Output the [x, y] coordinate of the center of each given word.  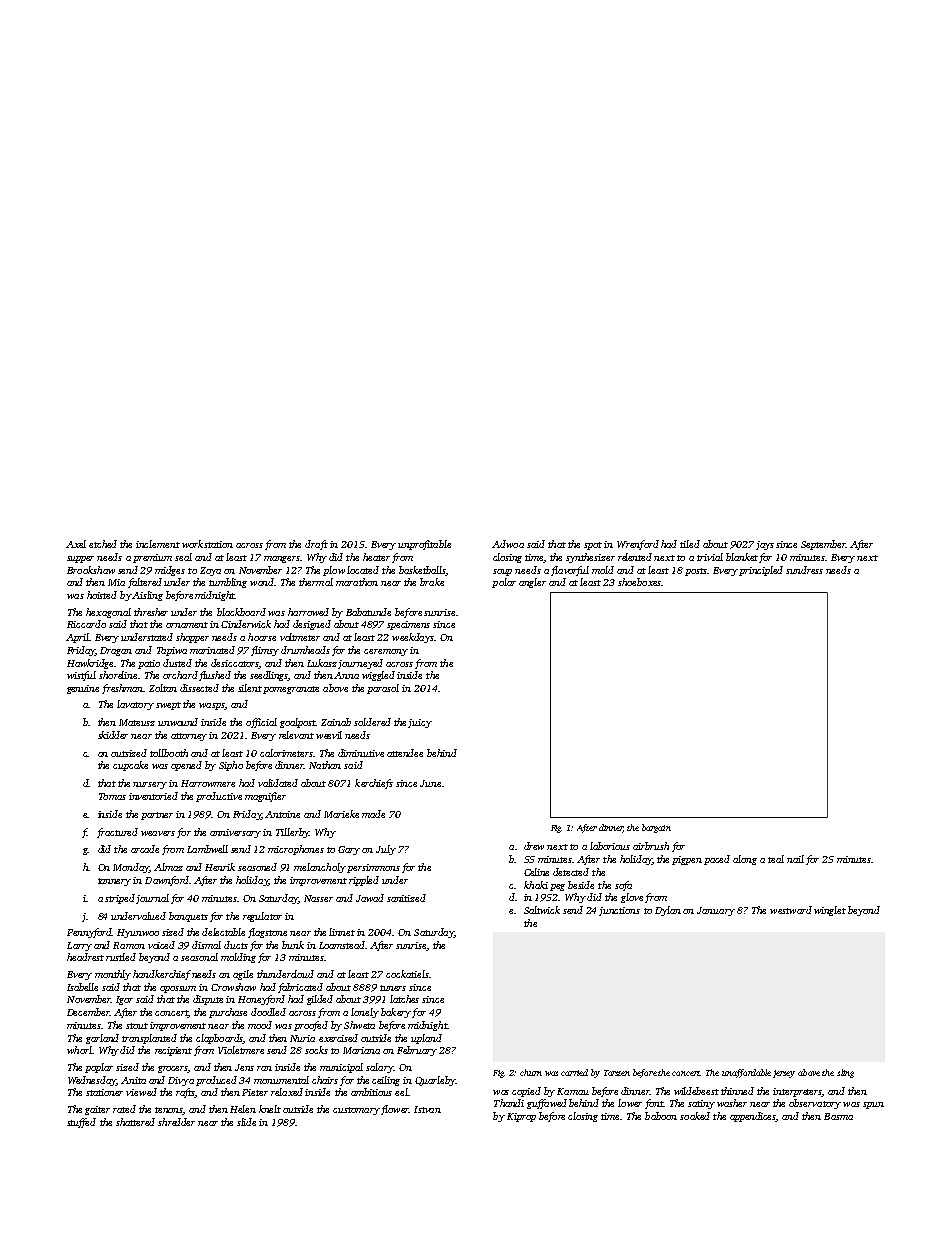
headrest [85, 957]
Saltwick [542, 910]
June [430, 783]
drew [534, 846]
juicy [420, 723]
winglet [830, 911]
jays [765, 545]
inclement [158, 544]
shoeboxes [639, 582]
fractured [117, 833]
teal [776, 859]
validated [278, 783]
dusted [177, 663]
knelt [270, 1109]
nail [795, 859]
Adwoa [508, 544]
